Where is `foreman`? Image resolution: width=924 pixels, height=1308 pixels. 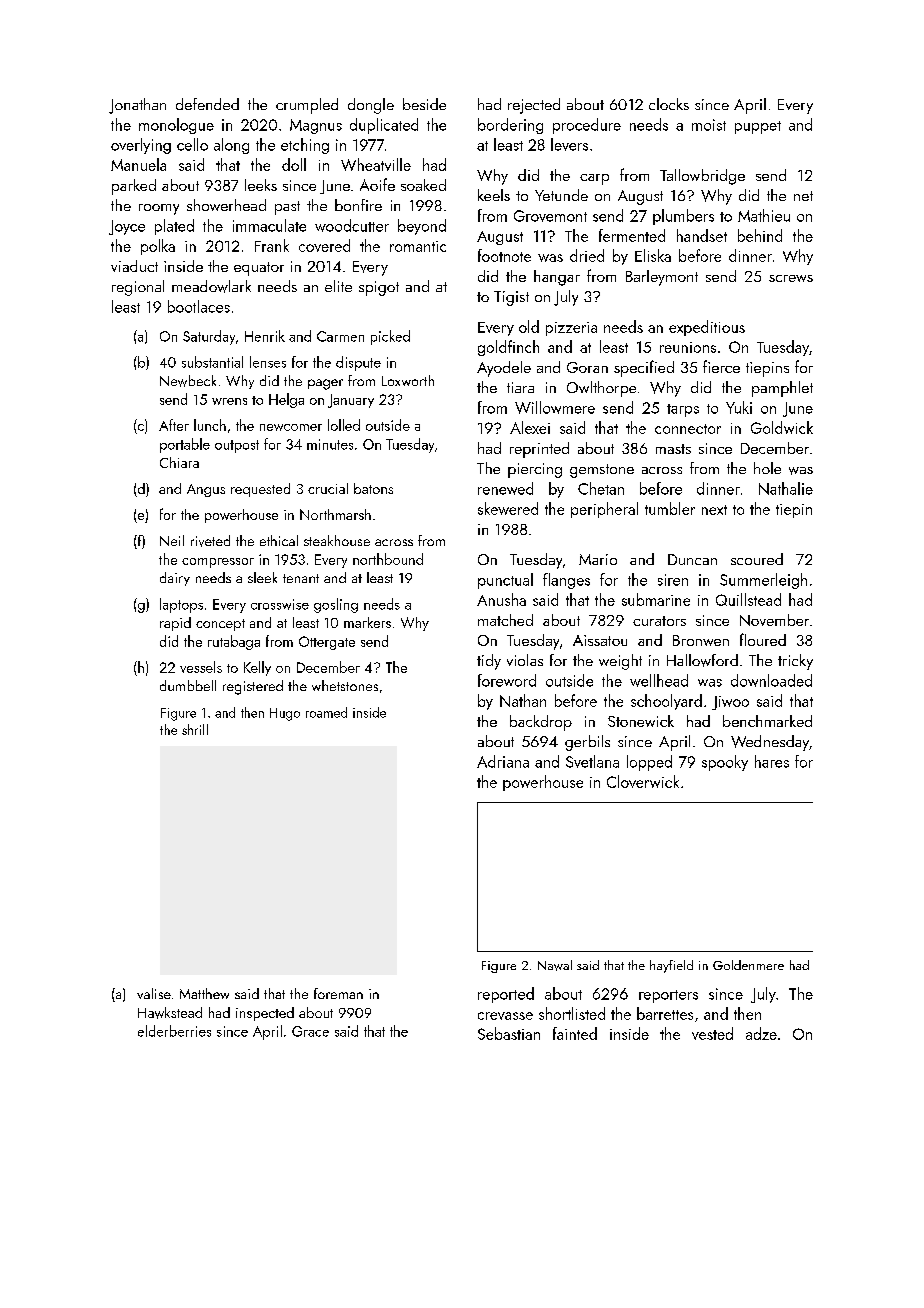 foreman is located at coordinates (338, 993).
